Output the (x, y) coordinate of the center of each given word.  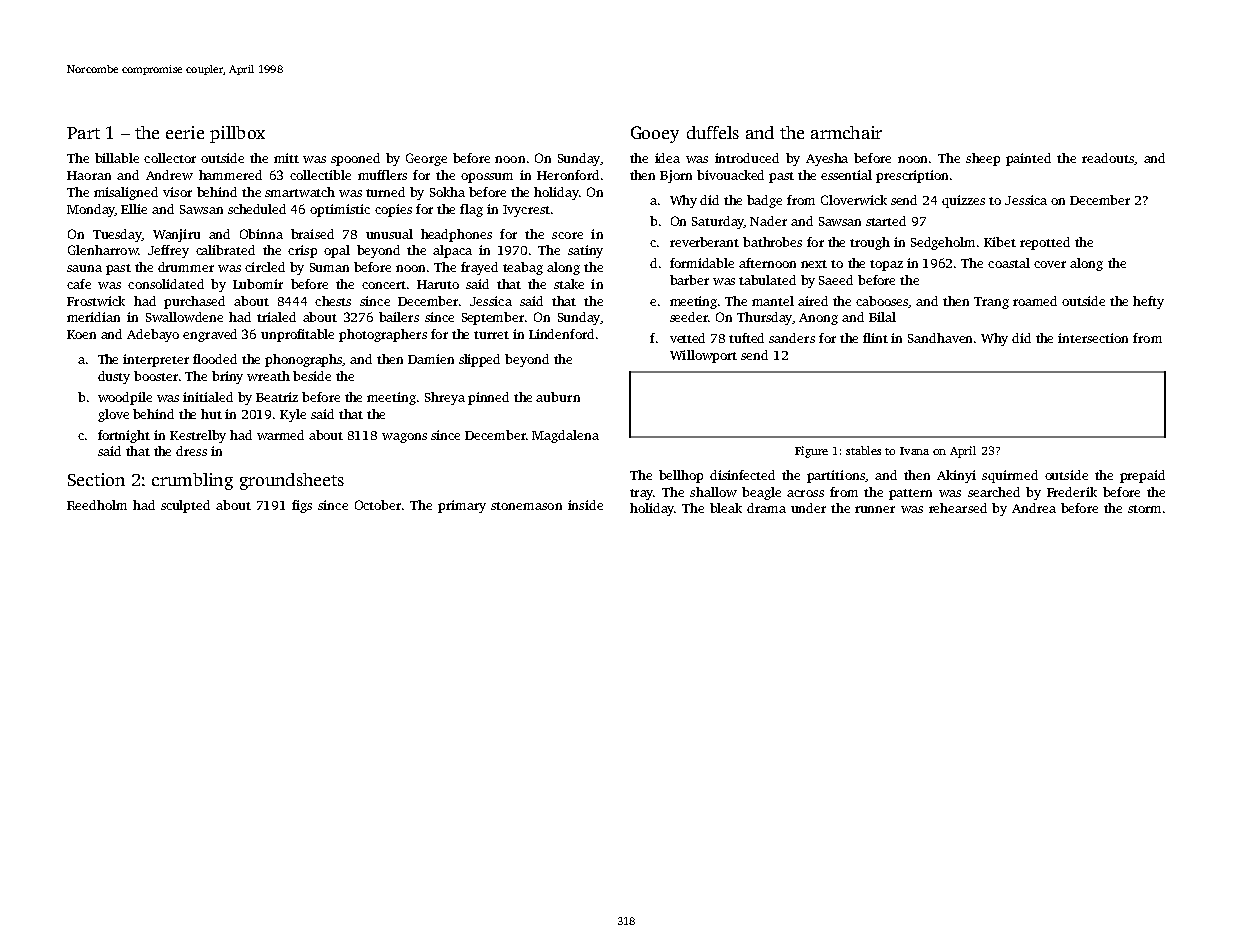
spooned (355, 159)
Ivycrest (526, 211)
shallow (713, 492)
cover (1050, 264)
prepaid (1142, 476)
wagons (404, 438)
